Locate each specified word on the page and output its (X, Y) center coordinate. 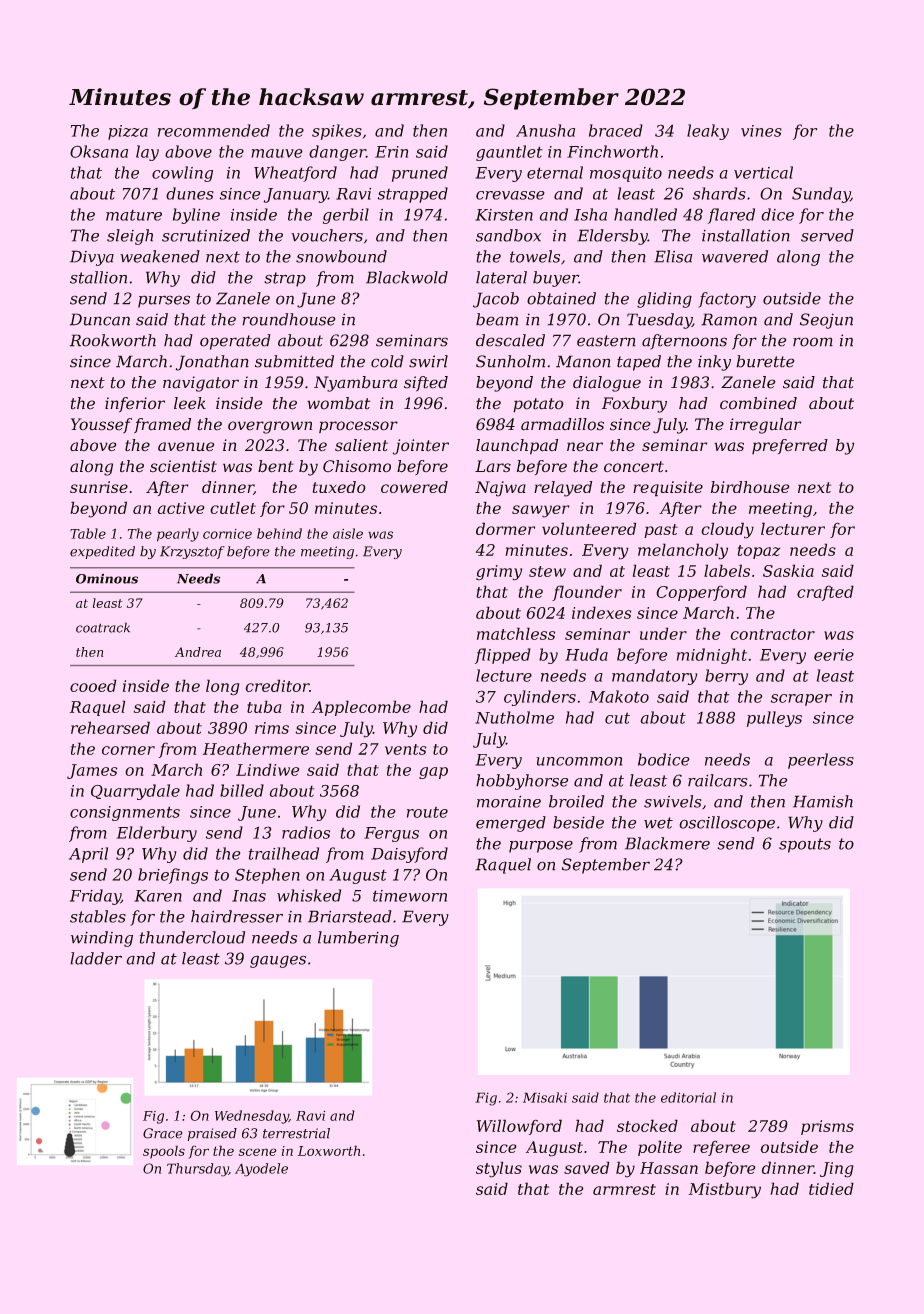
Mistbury (725, 1190)
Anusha (545, 130)
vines (761, 131)
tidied (831, 1189)
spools (164, 1152)
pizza (128, 132)
